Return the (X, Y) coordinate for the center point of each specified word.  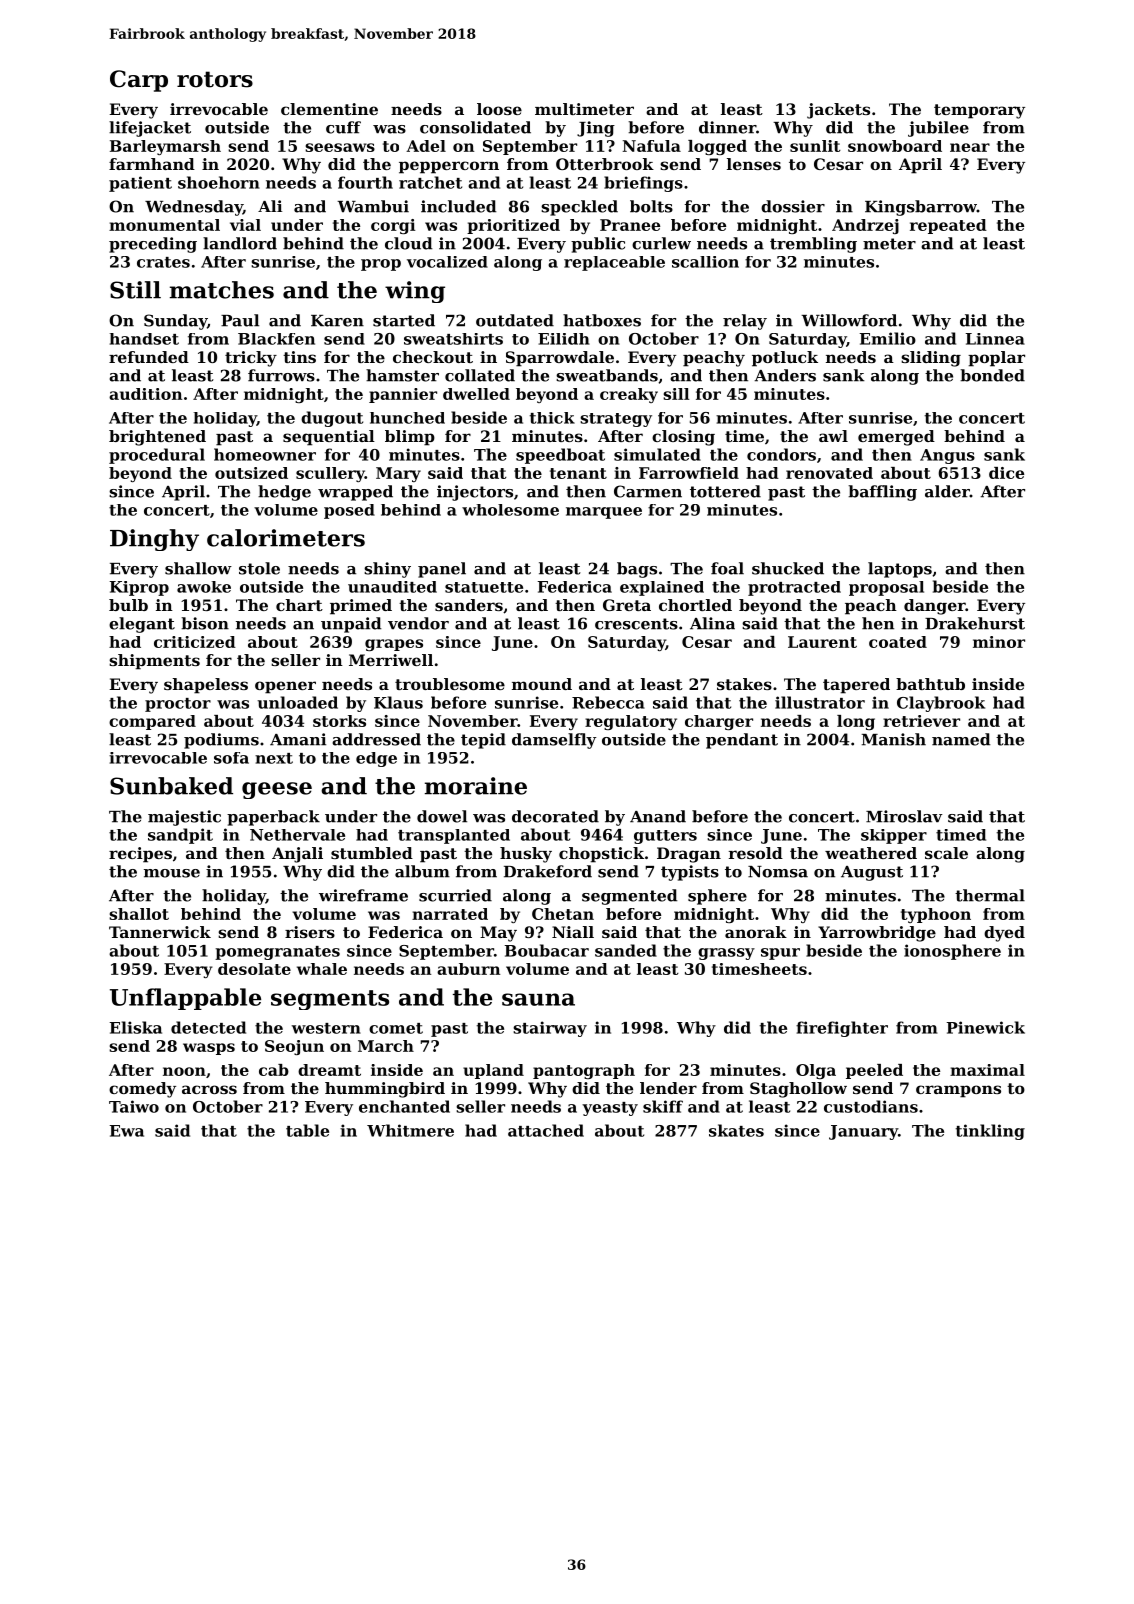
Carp (139, 81)
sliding (931, 359)
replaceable (614, 263)
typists (690, 873)
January (863, 1132)
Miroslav (904, 816)
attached (546, 1130)
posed (349, 511)
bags (637, 570)
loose (499, 109)
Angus (947, 456)
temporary (979, 111)
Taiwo (134, 1106)
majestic (184, 818)
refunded (149, 357)
